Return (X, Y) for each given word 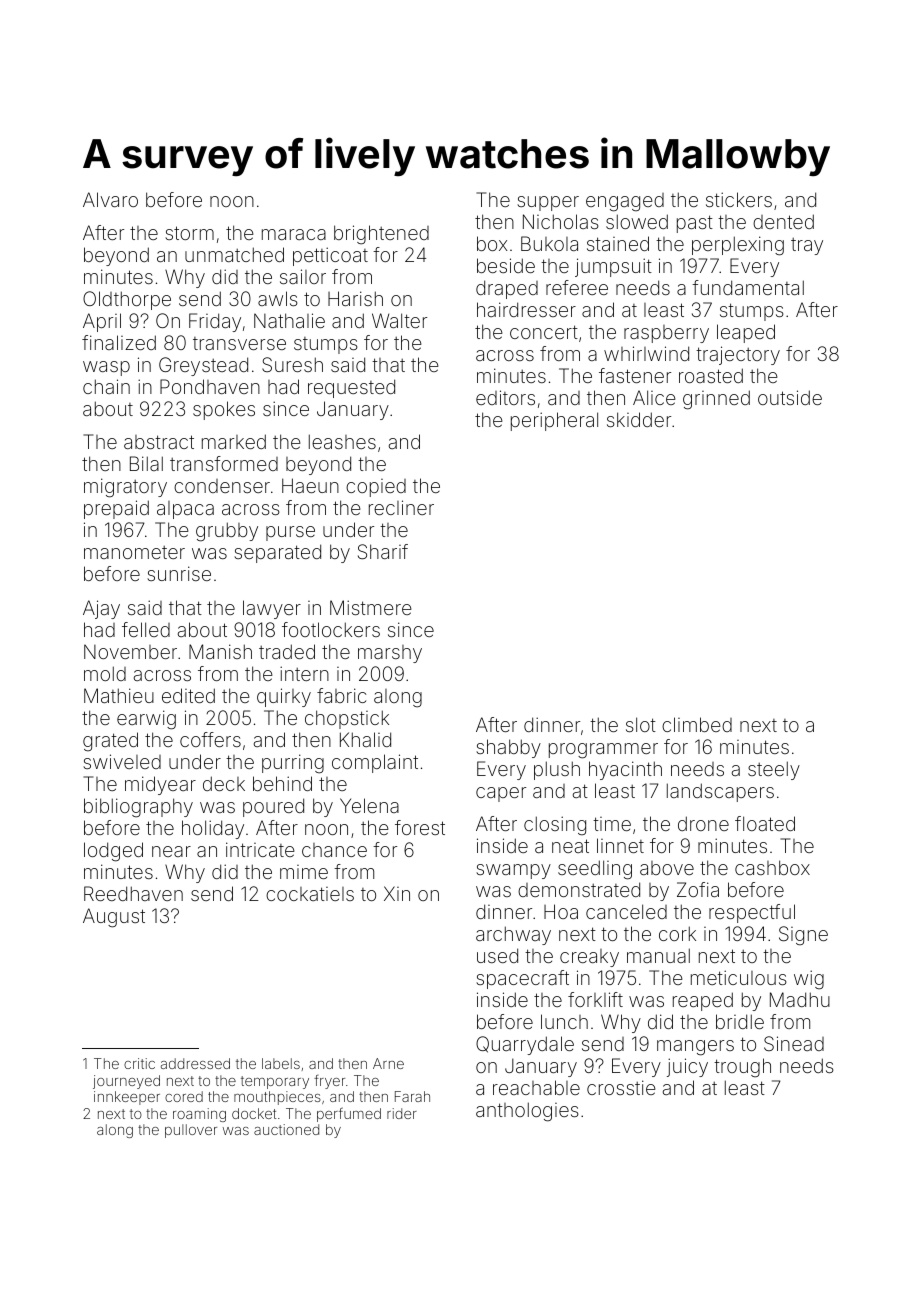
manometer (134, 552)
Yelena (369, 805)
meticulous (739, 977)
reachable (536, 1087)
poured (273, 807)
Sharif (383, 551)
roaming (199, 1115)
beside (506, 265)
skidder (639, 419)
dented (783, 221)
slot (641, 724)
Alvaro (110, 199)
